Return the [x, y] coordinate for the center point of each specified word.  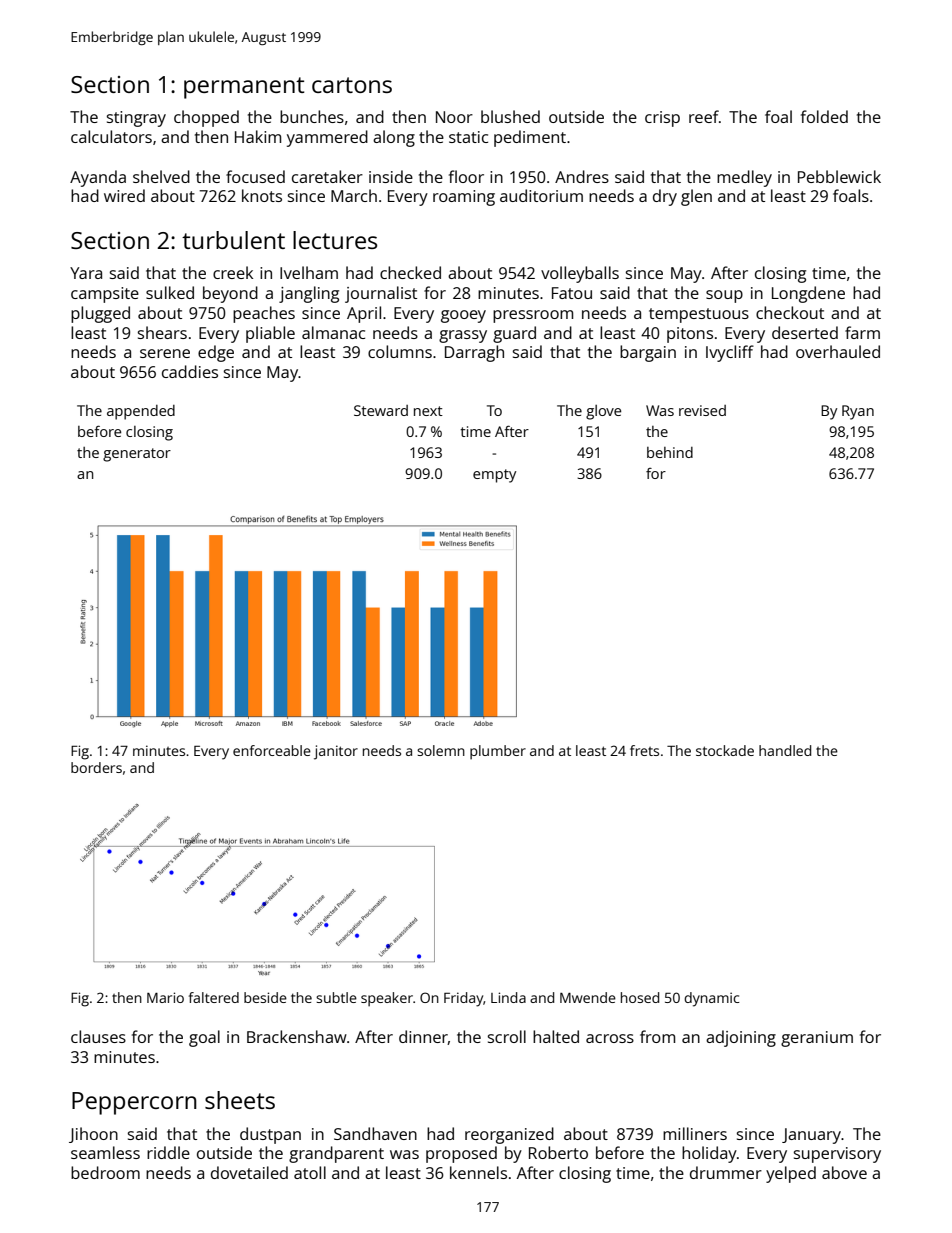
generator [137, 455]
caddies [190, 371]
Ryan [858, 412]
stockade [725, 750]
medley [744, 178]
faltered [214, 997]
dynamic [712, 999]
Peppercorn [134, 1103]
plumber [498, 752]
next [428, 411]
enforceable [272, 750]
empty [494, 476]
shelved [161, 176]
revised [702, 410]
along [394, 138]
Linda [508, 997]
